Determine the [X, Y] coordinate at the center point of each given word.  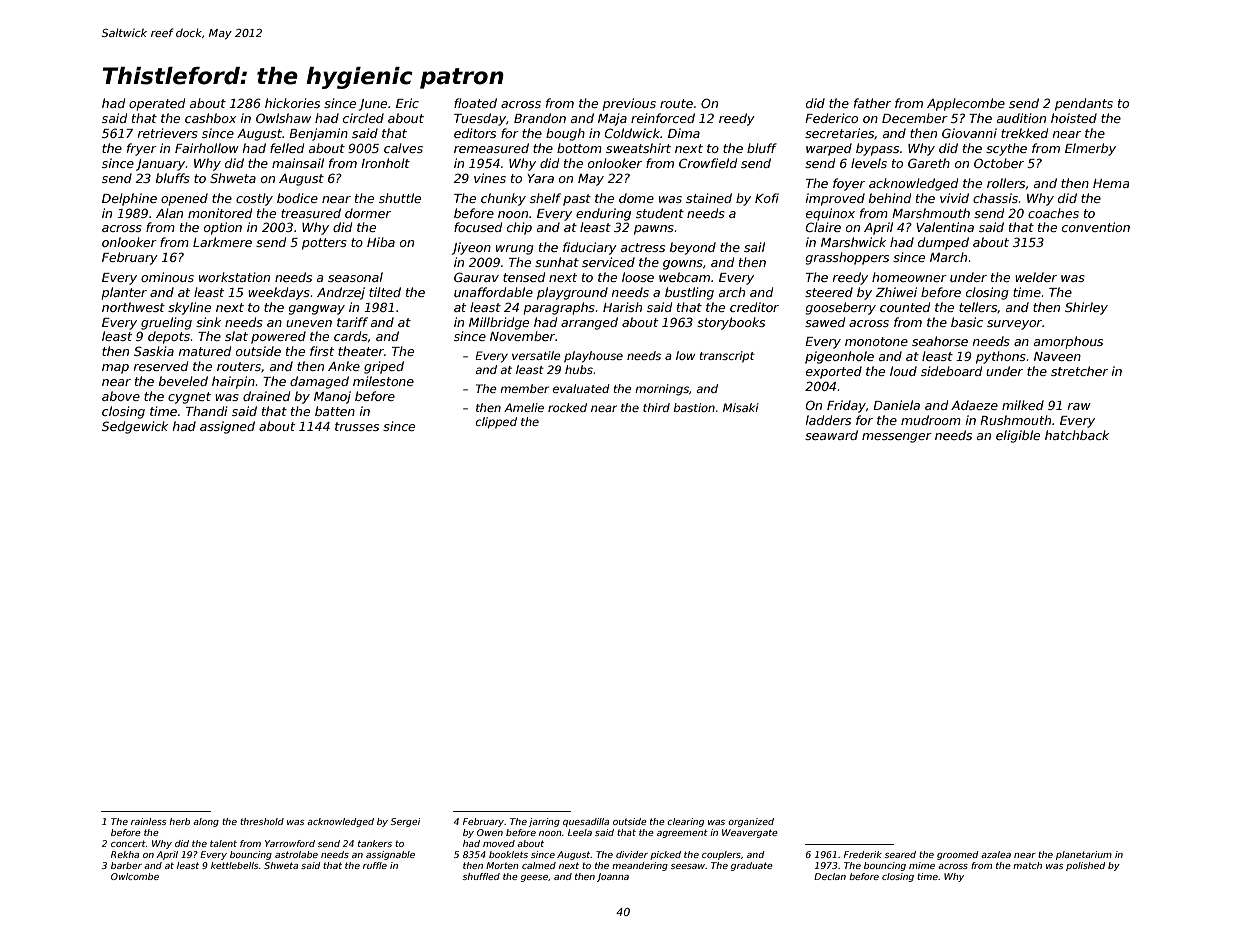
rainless [148, 821]
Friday [846, 406]
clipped [496, 423]
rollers [1006, 183]
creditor [754, 307]
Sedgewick [135, 427]
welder [1036, 277]
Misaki [741, 407]
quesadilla [586, 822]
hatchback [1077, 435]
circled [363, 118]
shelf [545, 198]
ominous [167, 277]
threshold [262, 821]
